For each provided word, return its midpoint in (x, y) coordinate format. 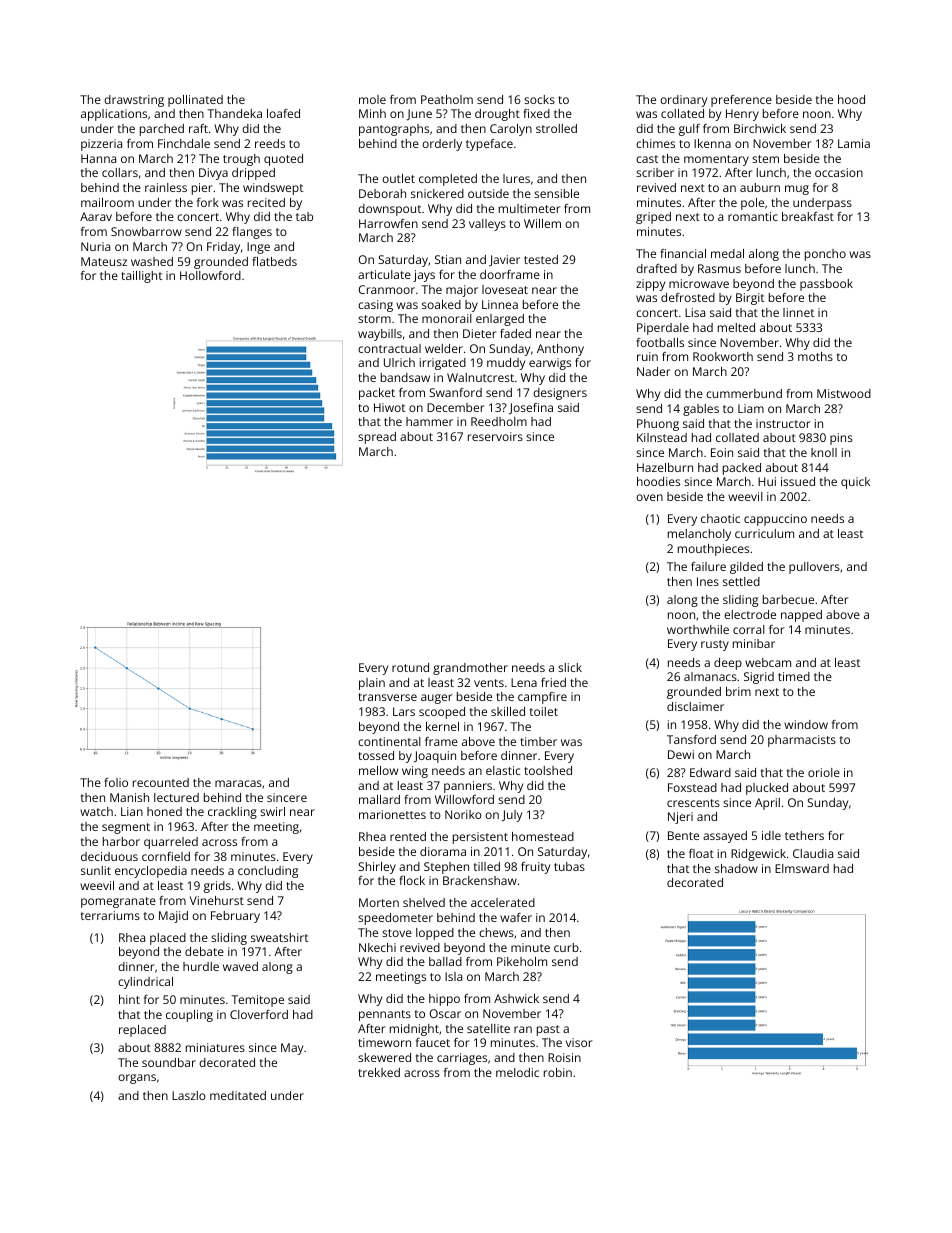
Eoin (722, 452)
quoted (283, 160)
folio (116, 782)
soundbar (169, 1062)
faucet (433, 1042)
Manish (129, 797)
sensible (556, 193)
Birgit (750, 299)
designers (560, 394)
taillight (141, 277)
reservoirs (495, 436)
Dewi (681, 754)
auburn (760, 187)
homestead (543, 836)
